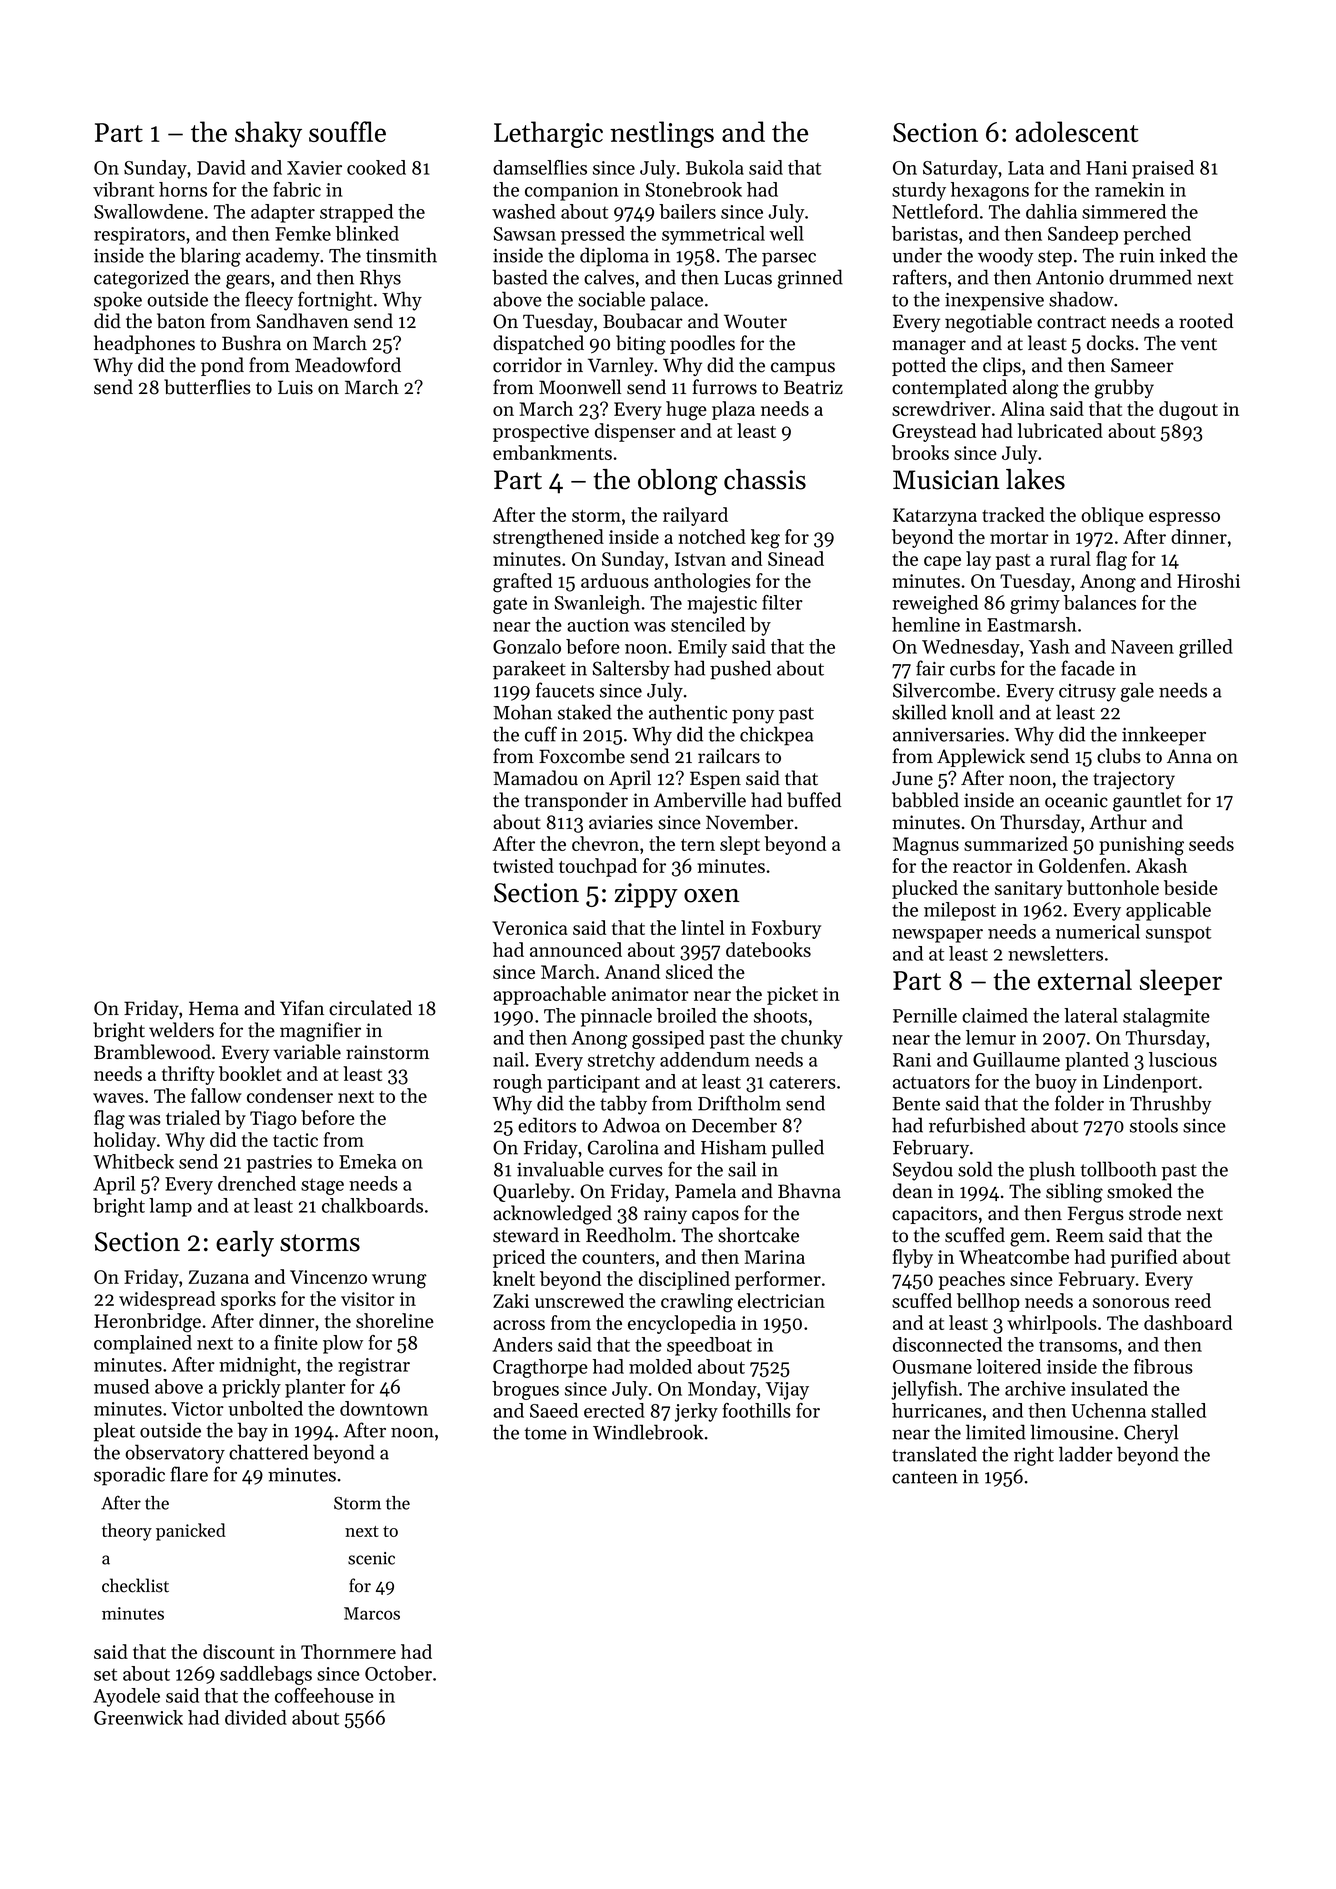 This page has height=1889, width=1336. Describe the element at coordinates (686, 411) in the page. I see `huge` at that location.
